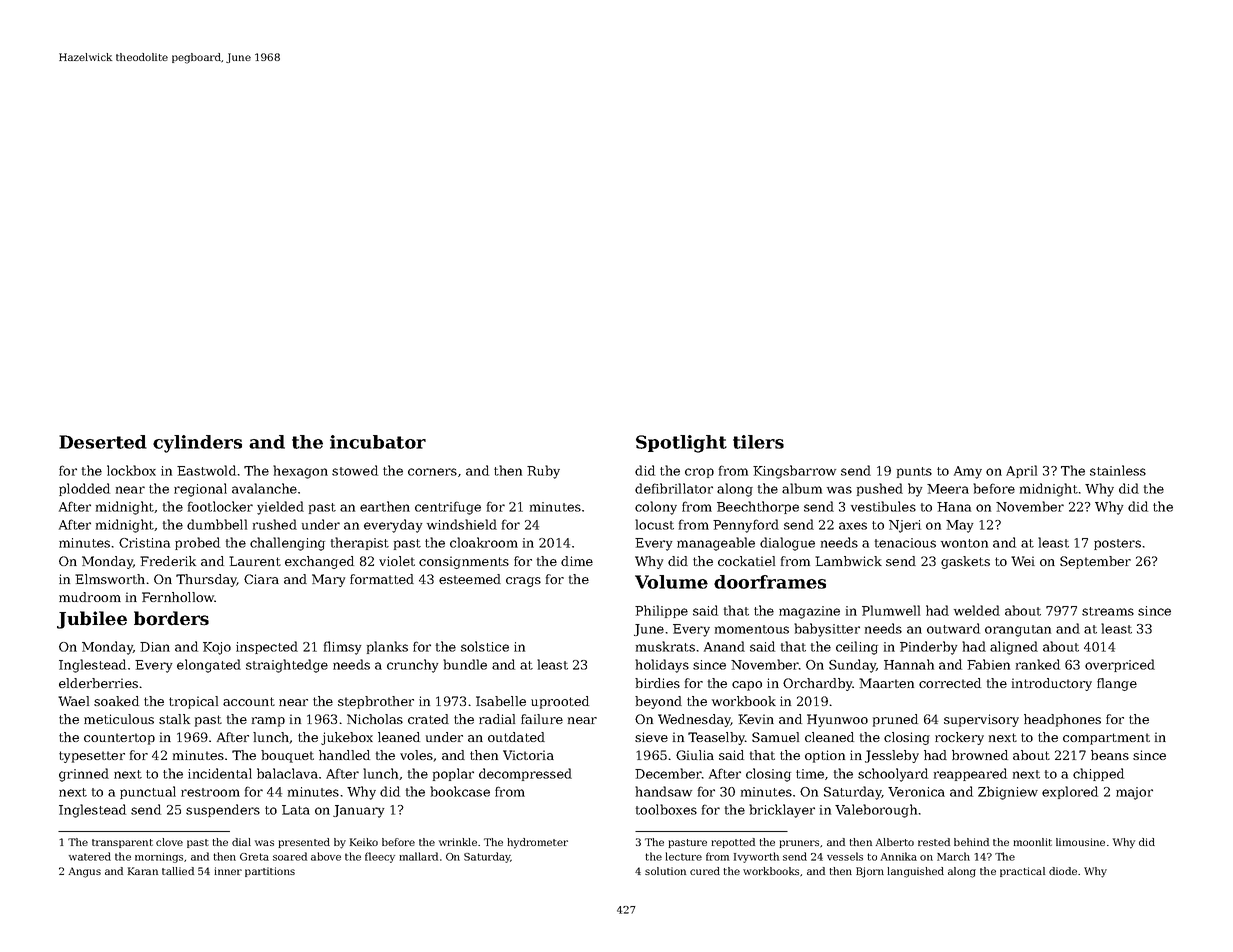  What do you see at coordinates (528, 755) in the screenshot?
I see `Victoria` at bounding box center [528, 755].
